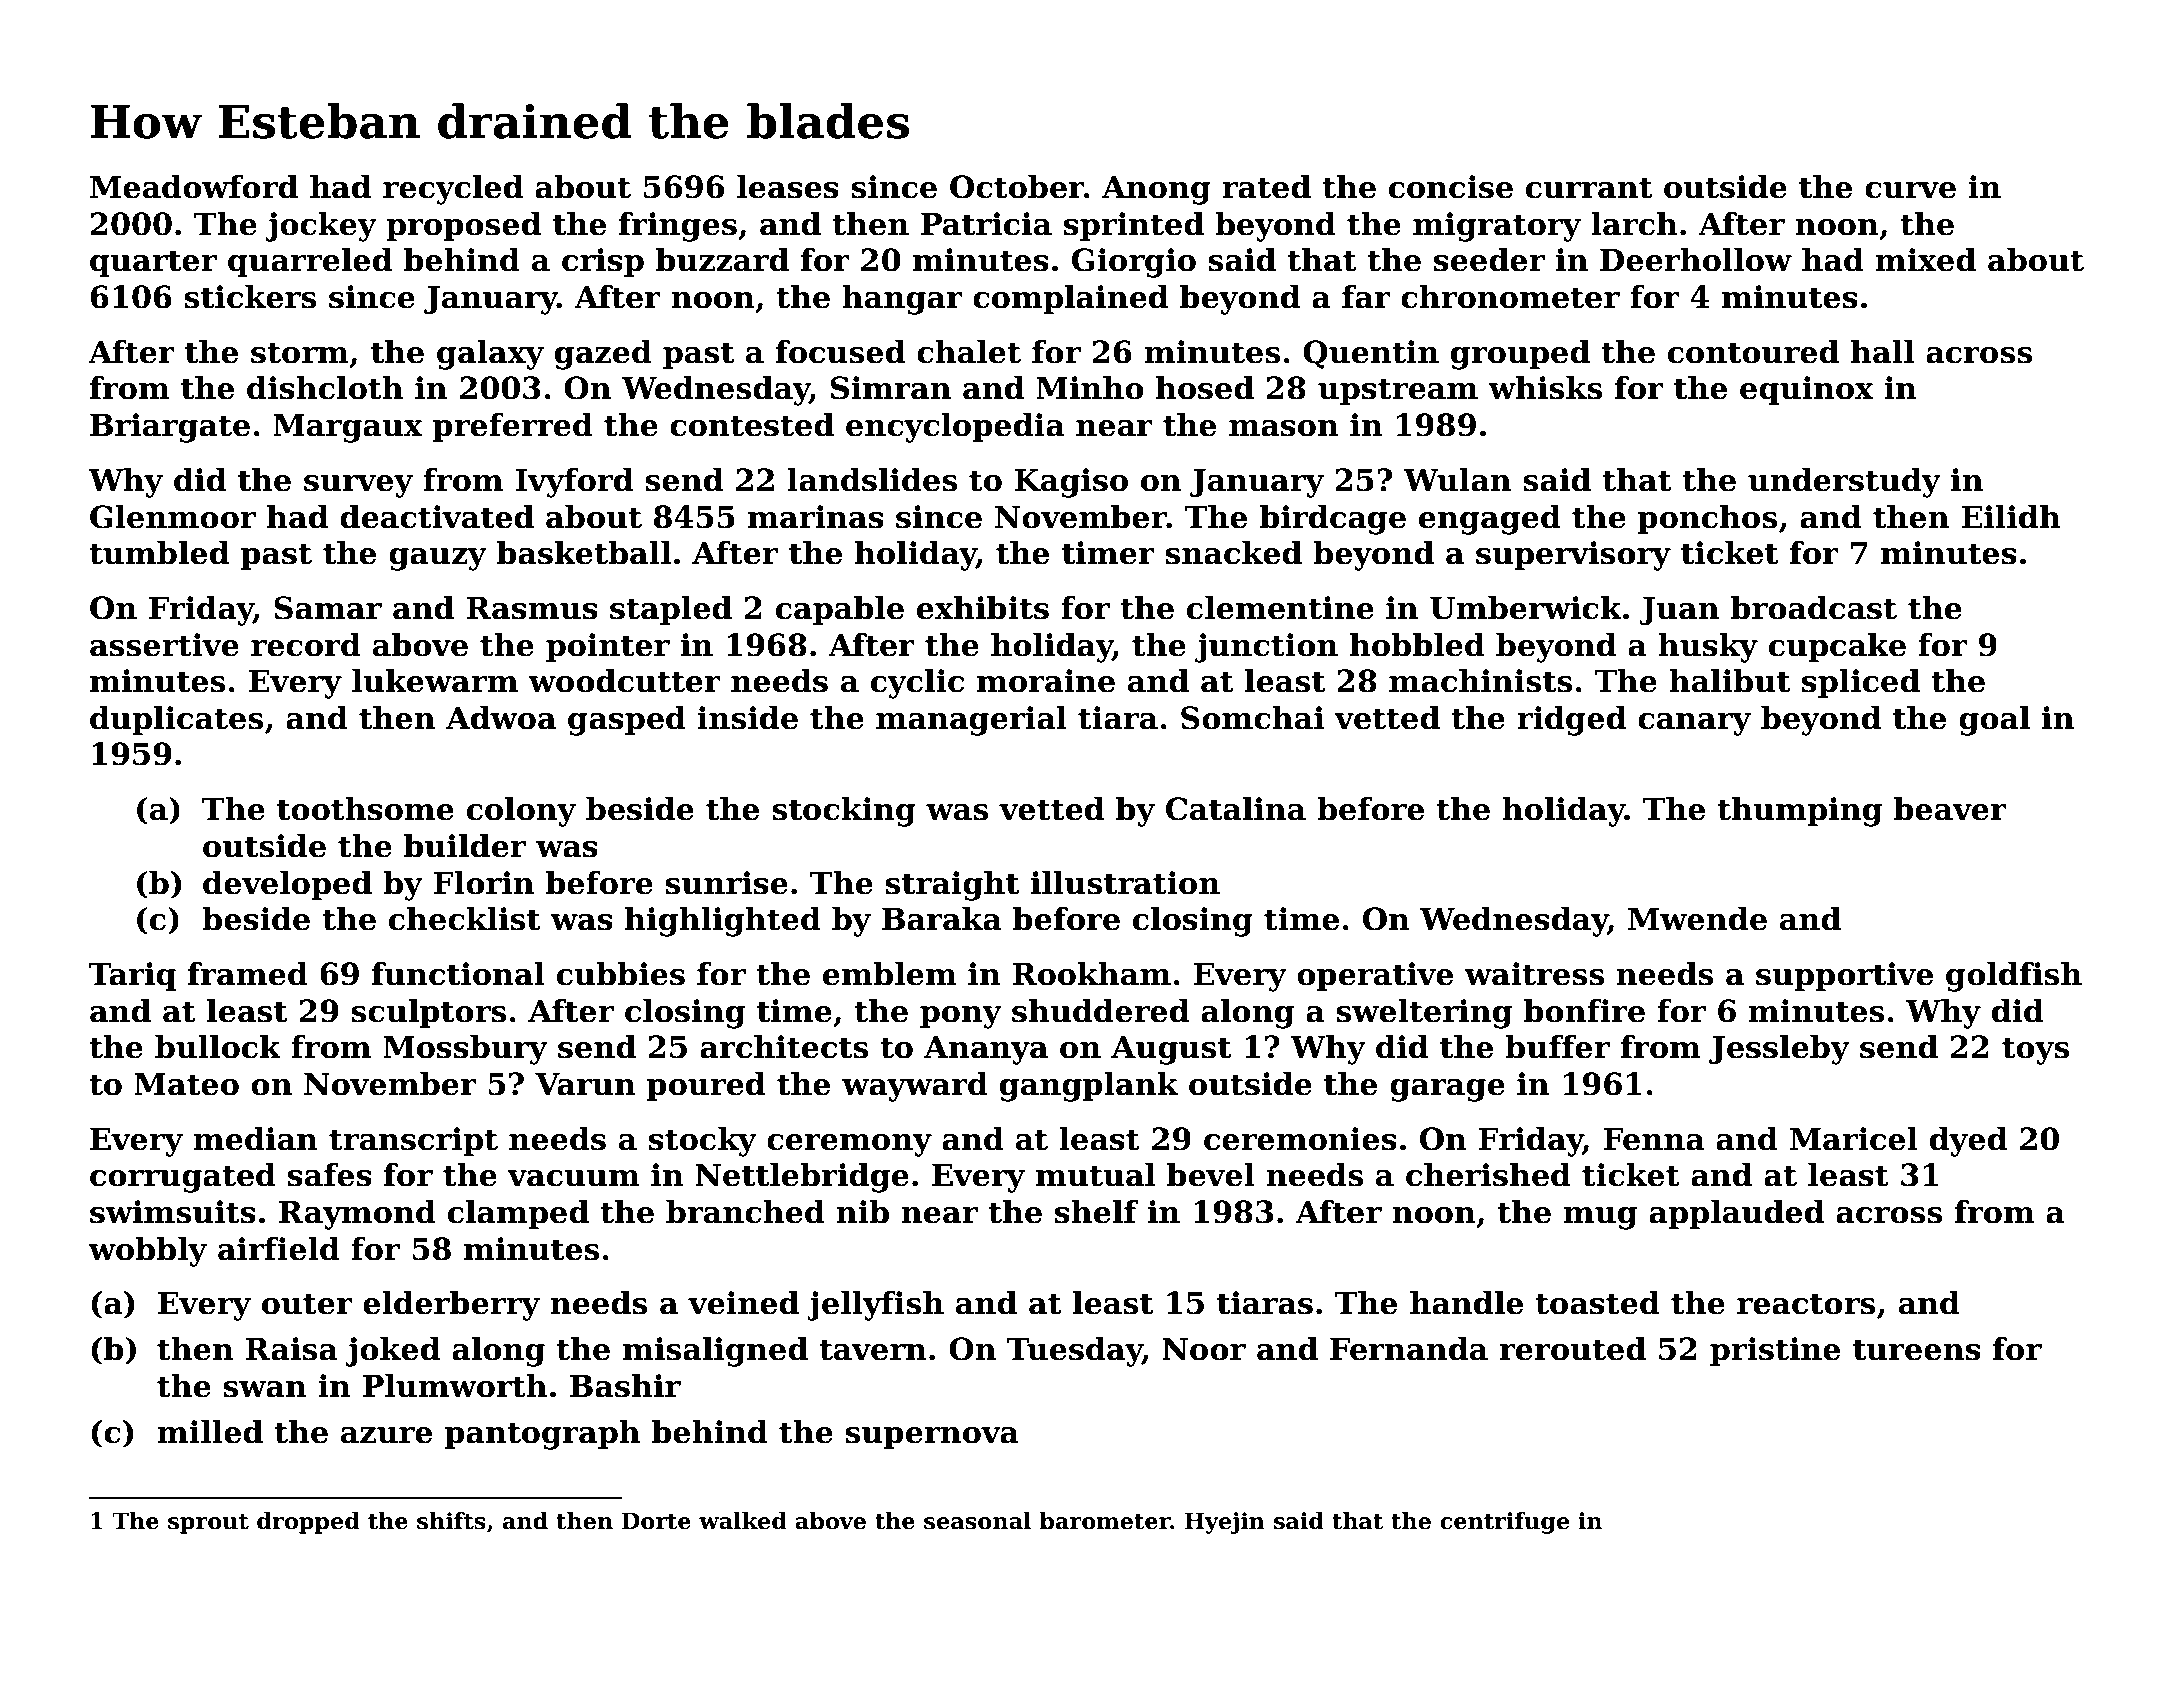 This screenshot has width=2178, height=1683. What do you see at coordinates (1333, 520) in the screenshot?
I see `birdcage` at bounding box center [1333, 520].
